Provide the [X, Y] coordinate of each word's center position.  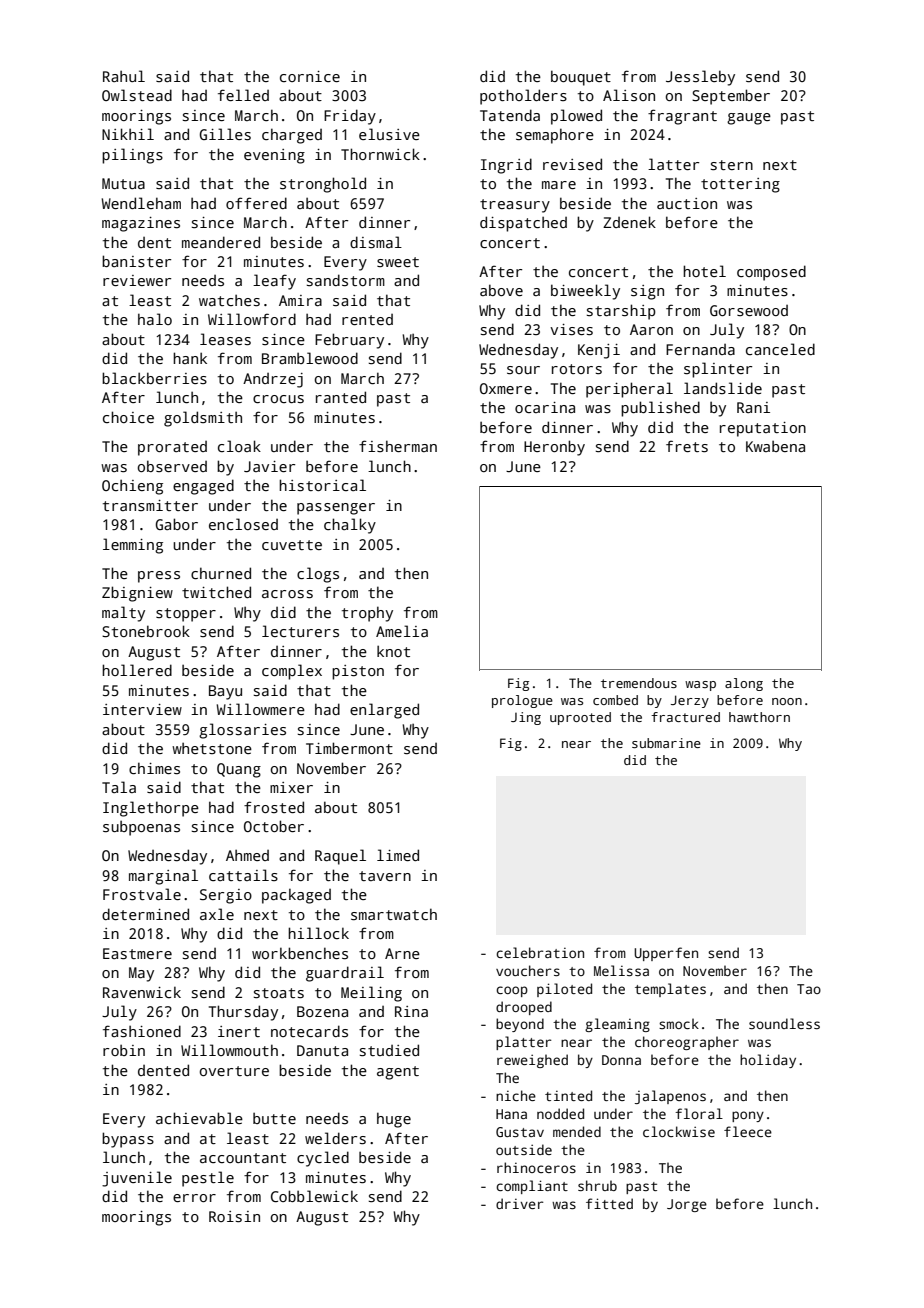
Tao [809, 989]
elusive [389, 134]
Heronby [554, 448]
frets [687, 446]
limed [398, 855]
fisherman [398, 446]
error [194, 1198]
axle [217, 914]
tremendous [639, 683]
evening [274, 156]
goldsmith [203, 419]
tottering [740, 185]
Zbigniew [137, 594]
